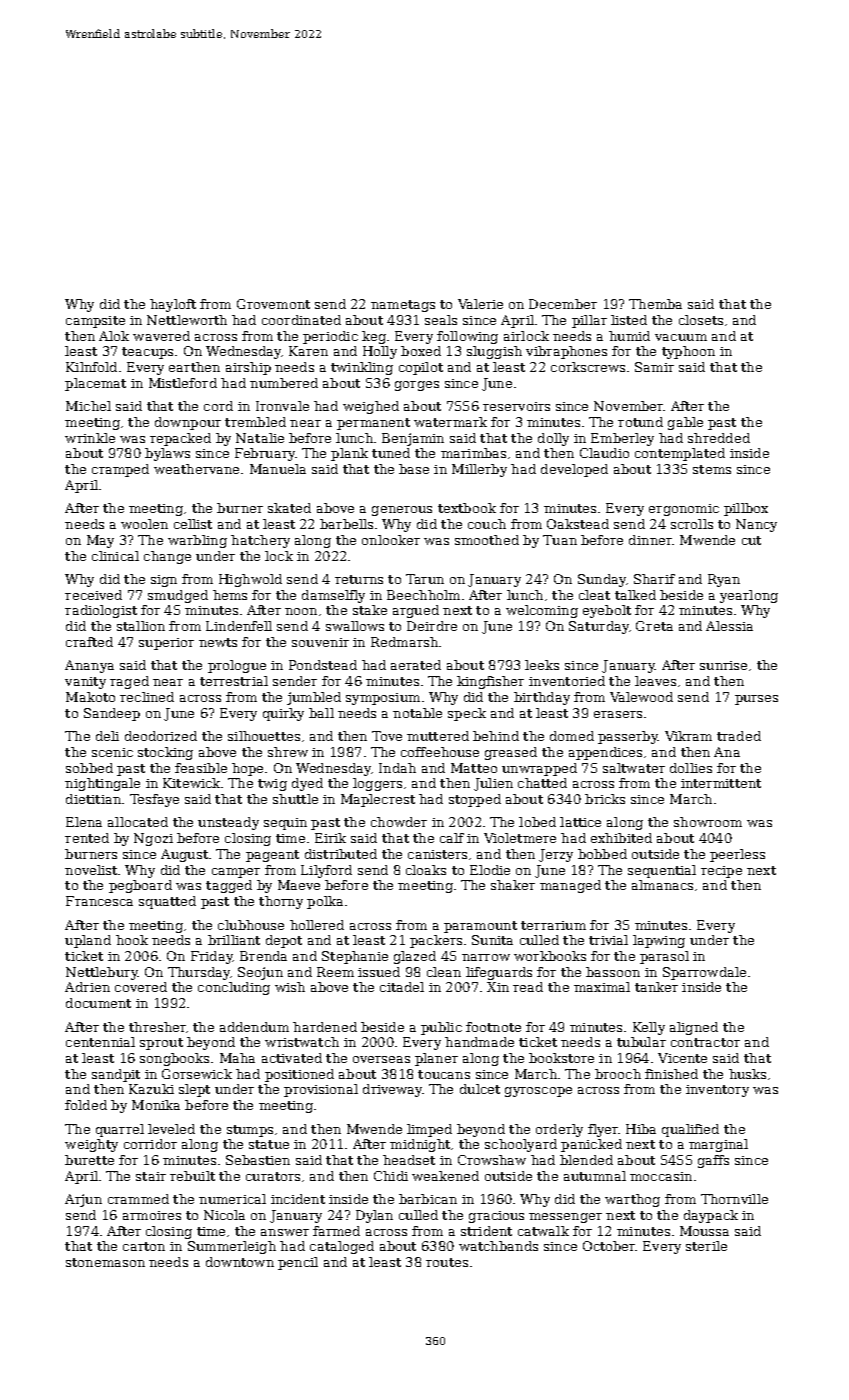  I want to click on Highwold, so click(250, 580).
